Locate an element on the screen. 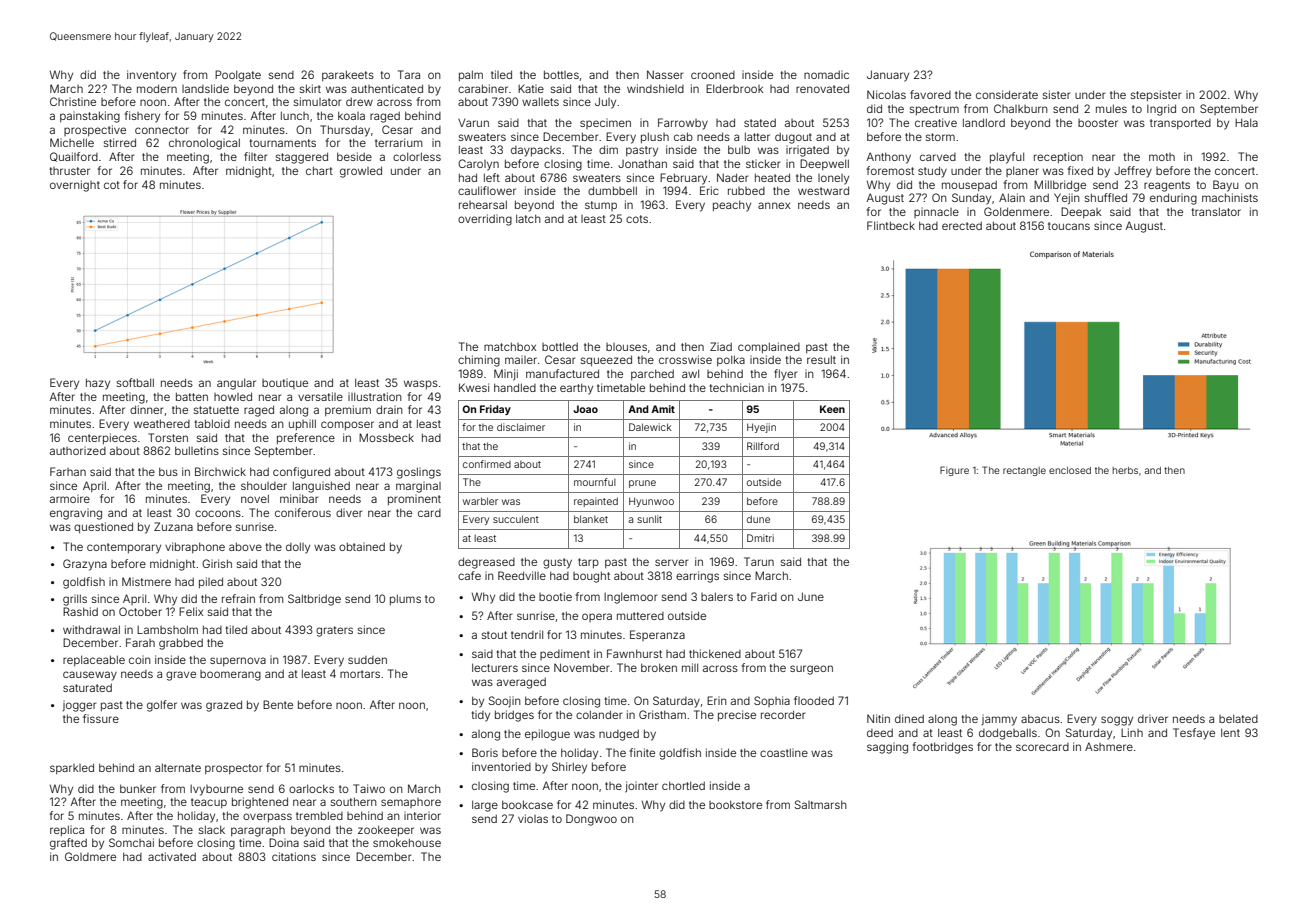 Image resolution: width=1308 pixels, height=924 pixels. Tarun is located at coordinates (759, 561).
